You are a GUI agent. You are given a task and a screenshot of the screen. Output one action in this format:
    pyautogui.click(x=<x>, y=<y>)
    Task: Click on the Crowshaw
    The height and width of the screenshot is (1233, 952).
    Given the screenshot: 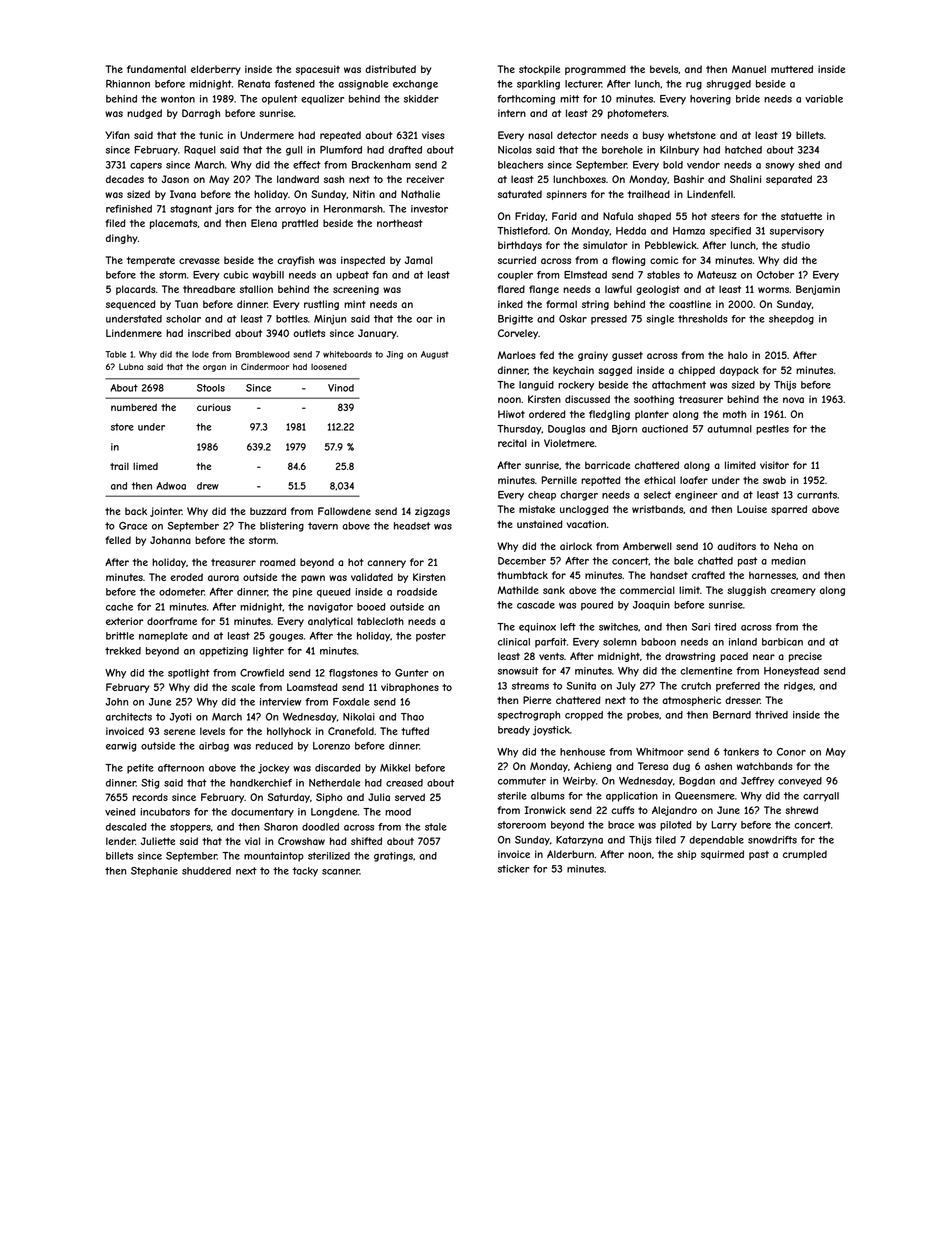 What is the action you would take?
    pyautogui.click(x=301, y=841)
